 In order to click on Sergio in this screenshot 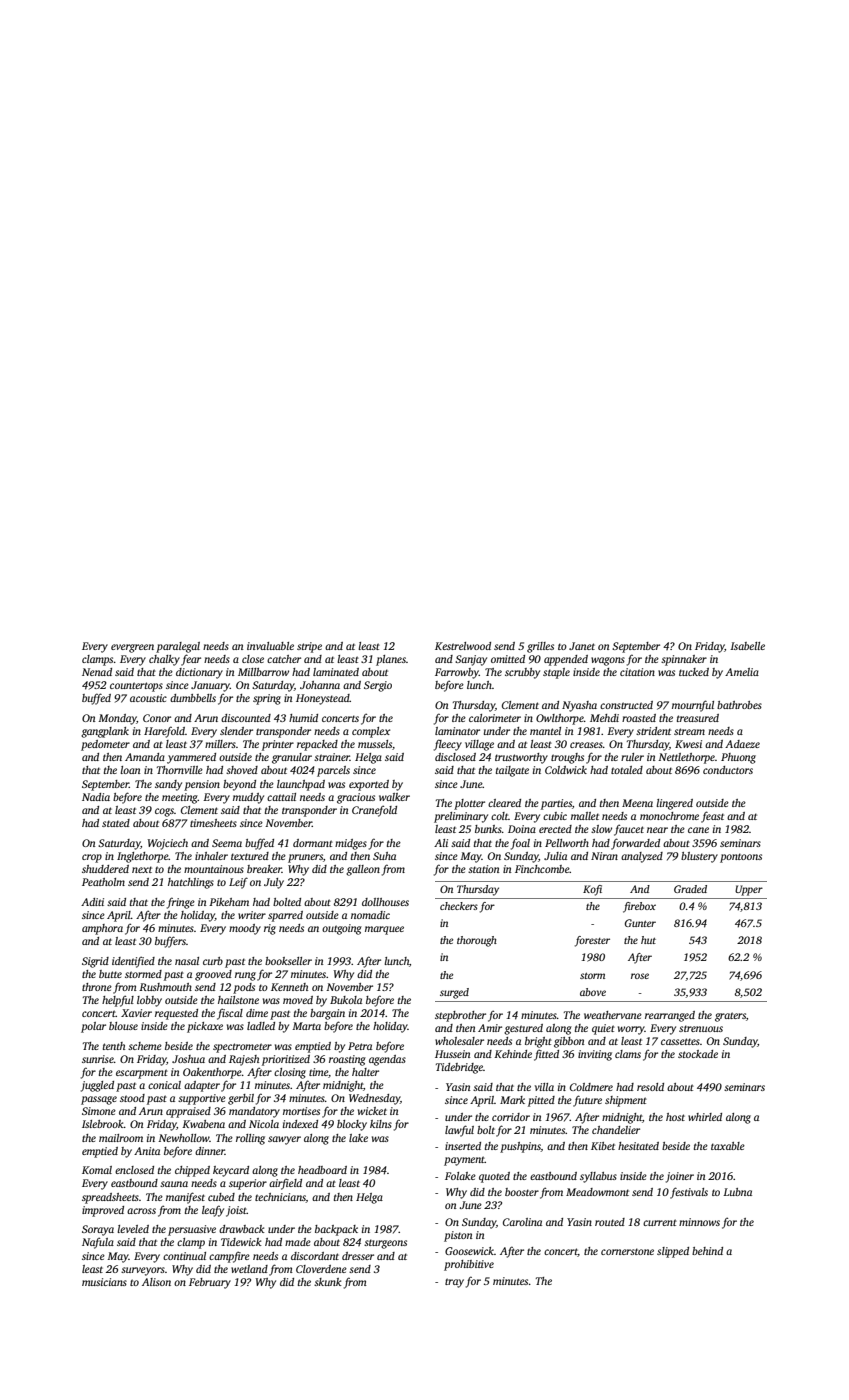, I will do `click(378, 686)`.
